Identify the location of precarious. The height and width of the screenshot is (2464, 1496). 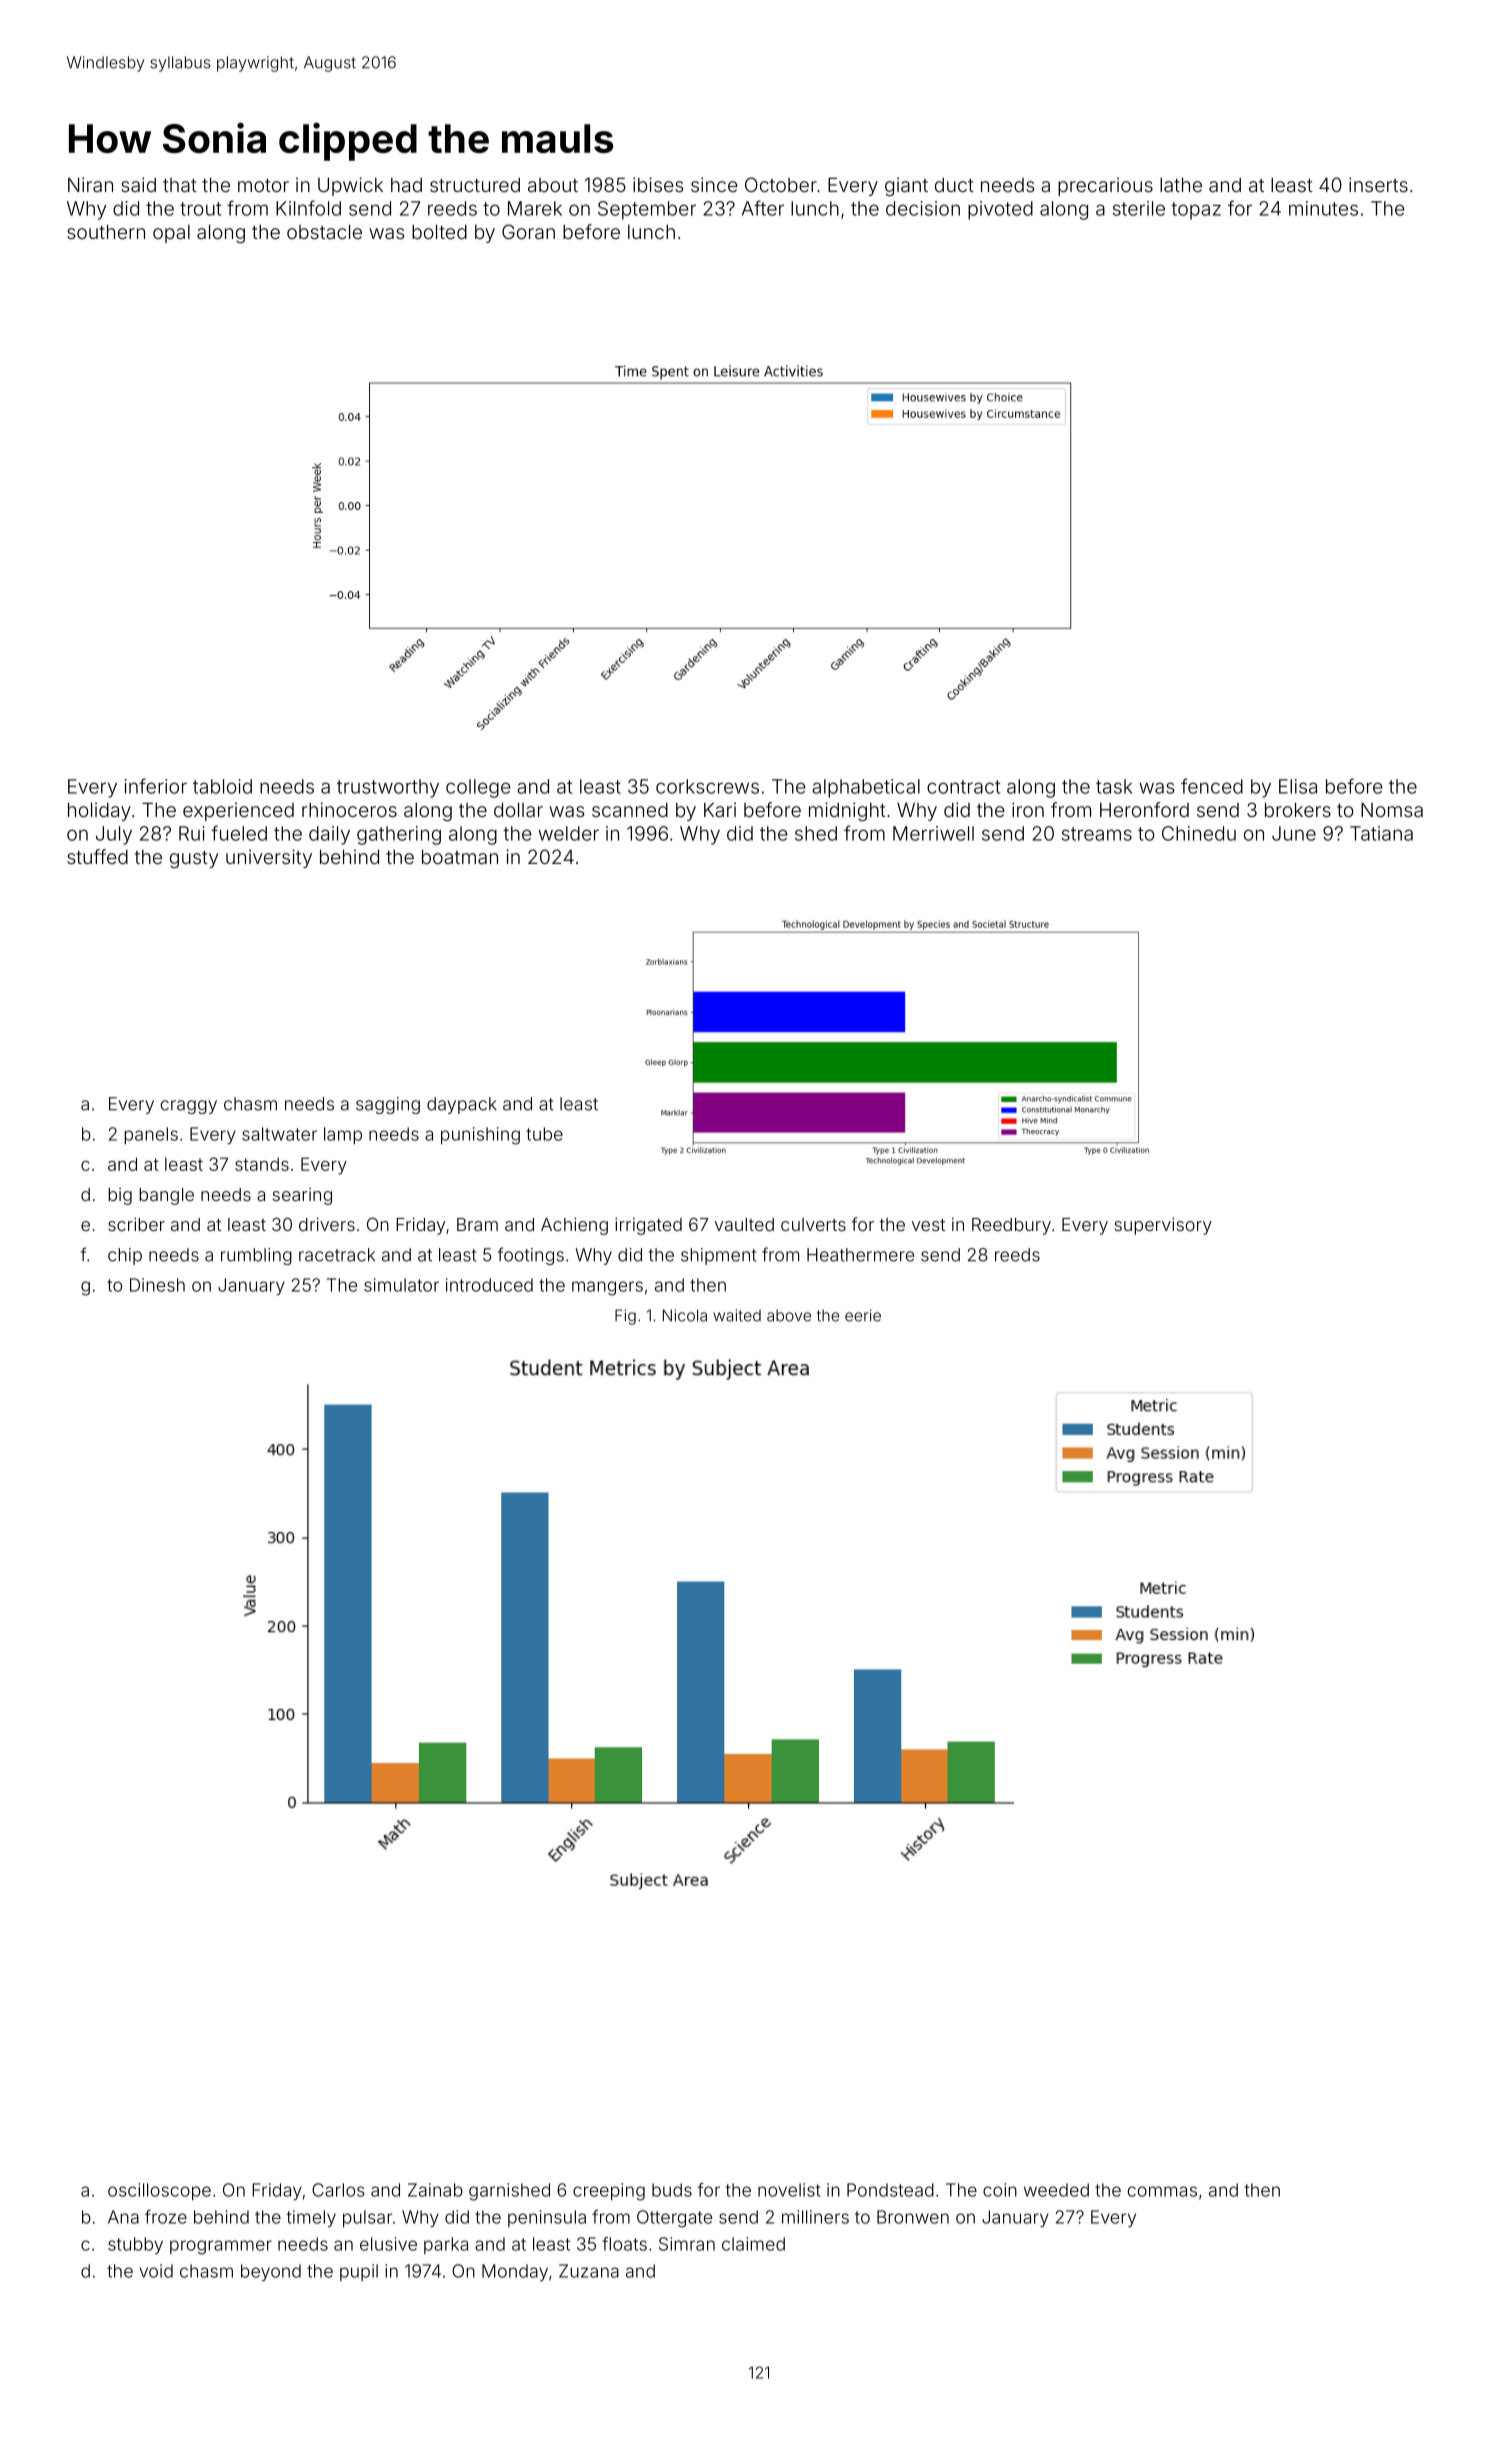
(1105, 186).
